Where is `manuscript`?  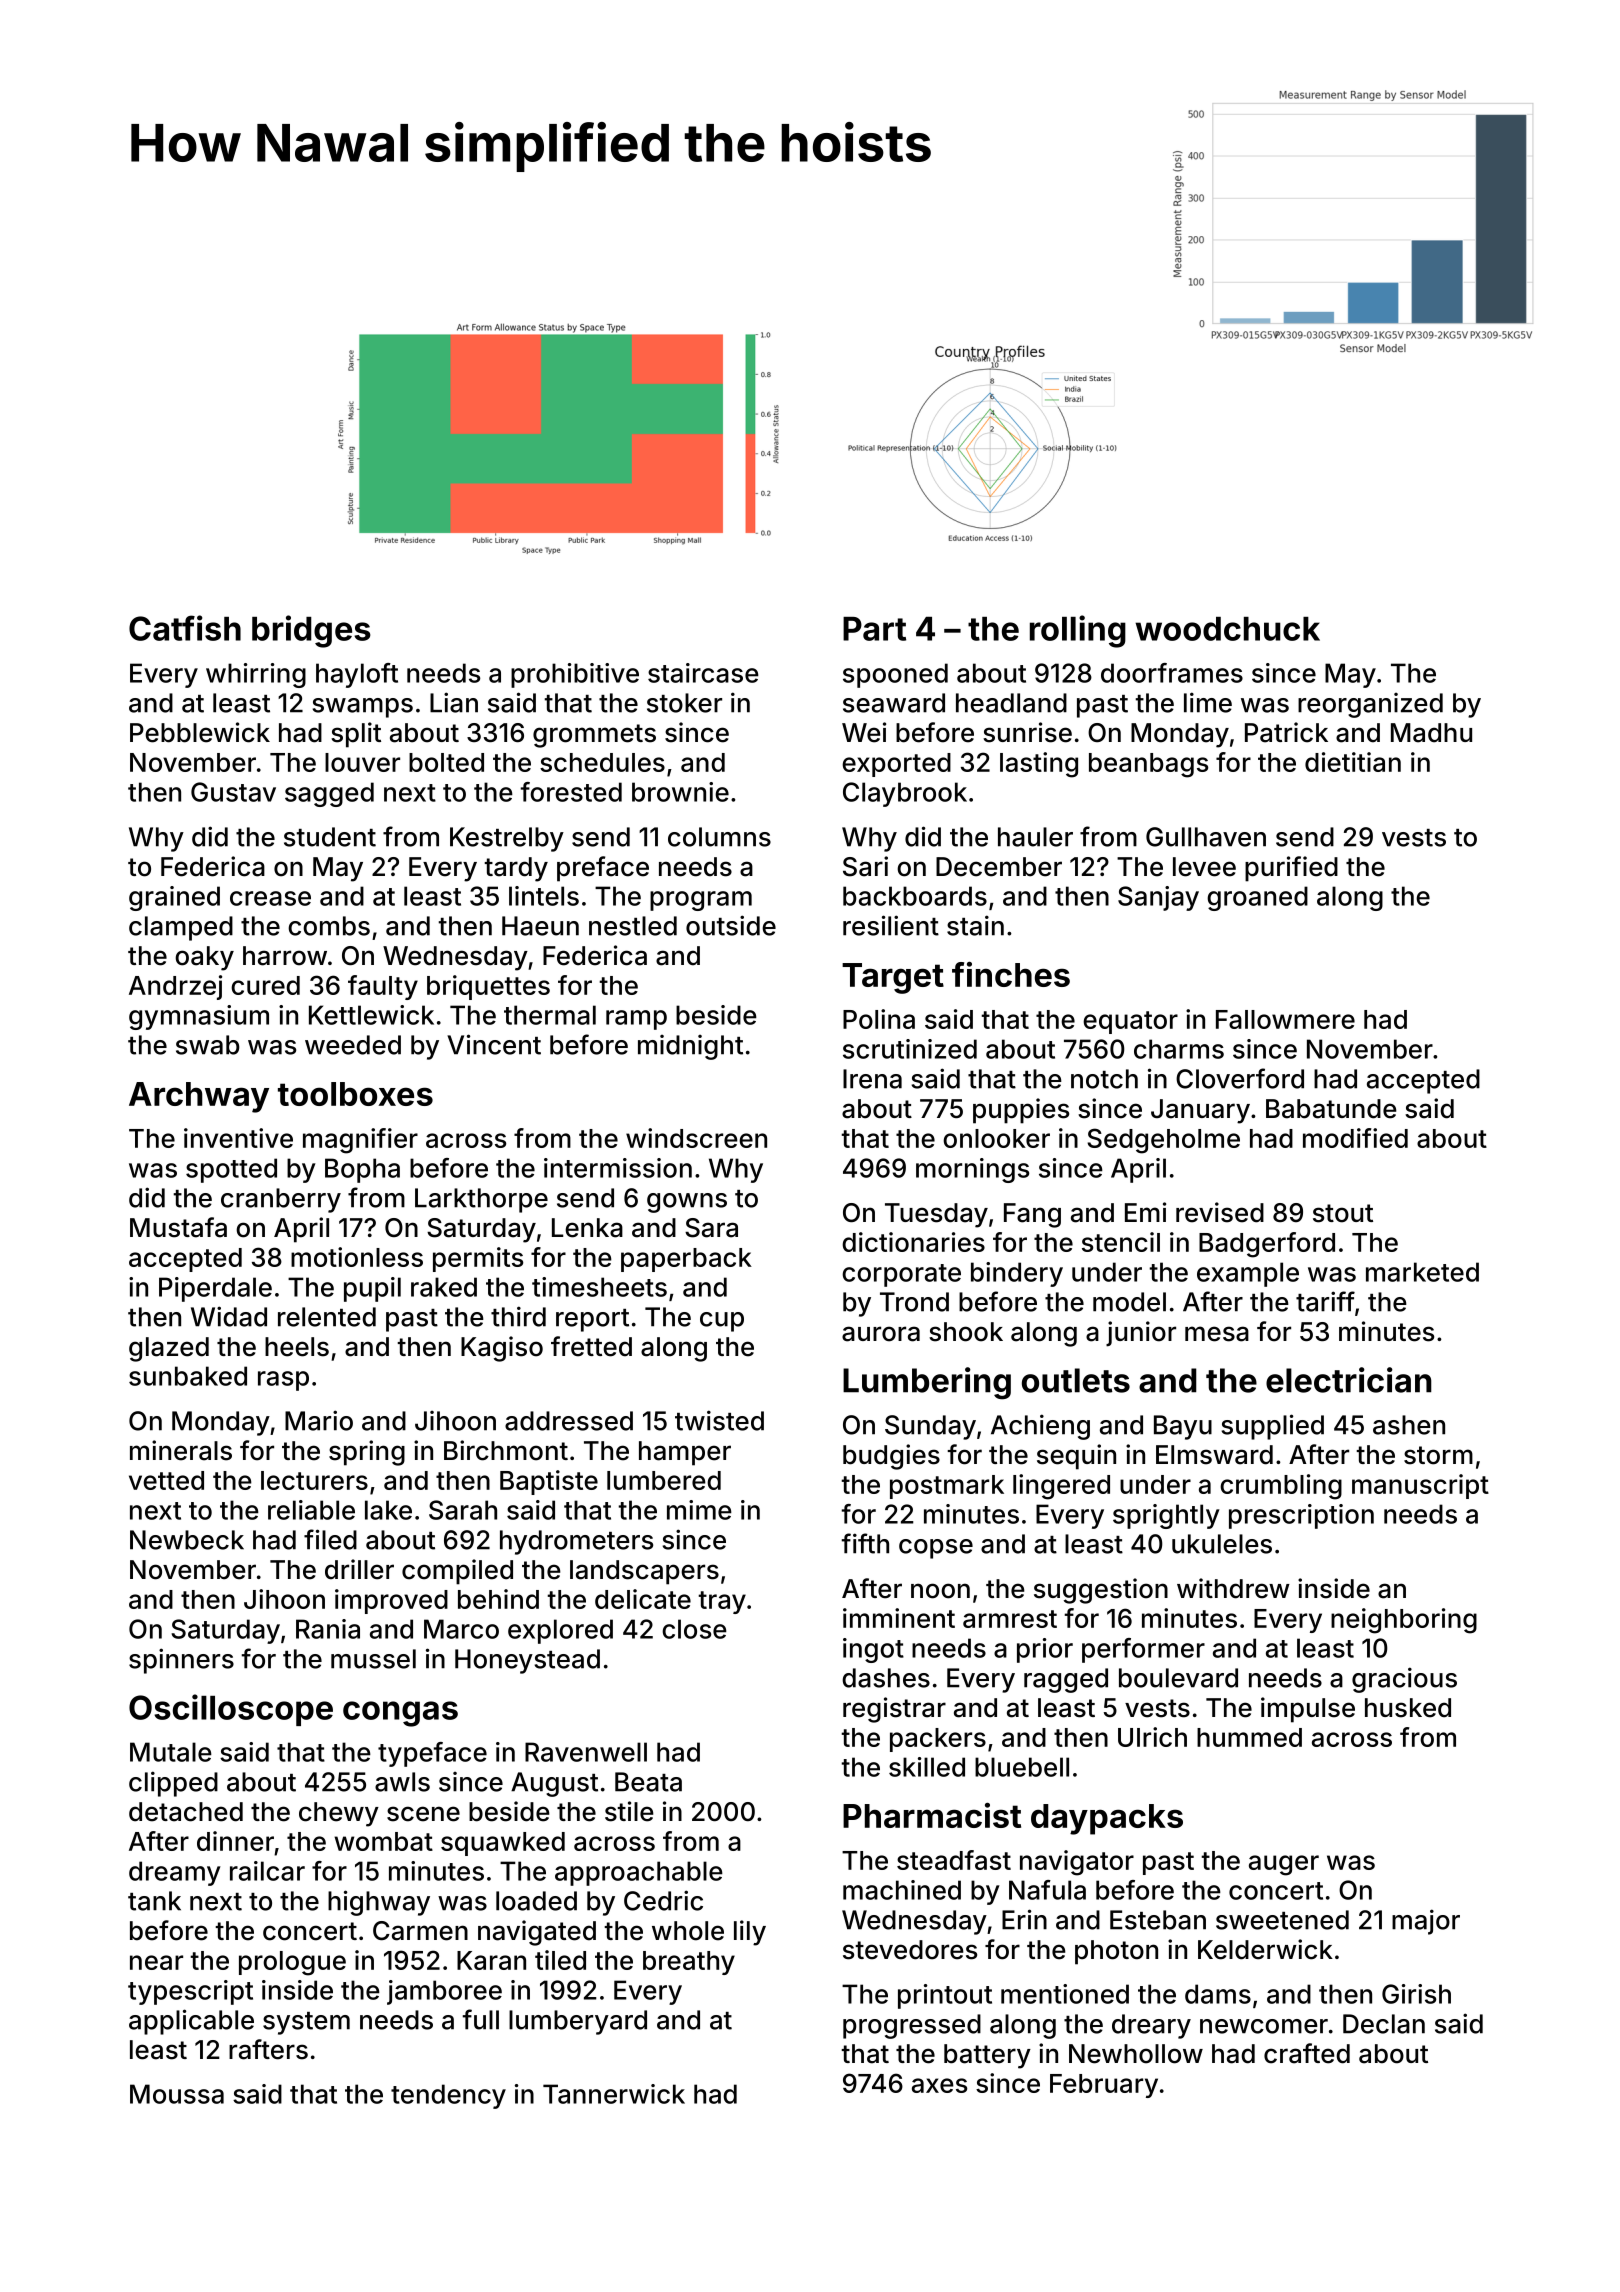 manuscript is located at coordinates (1420, 1486).
